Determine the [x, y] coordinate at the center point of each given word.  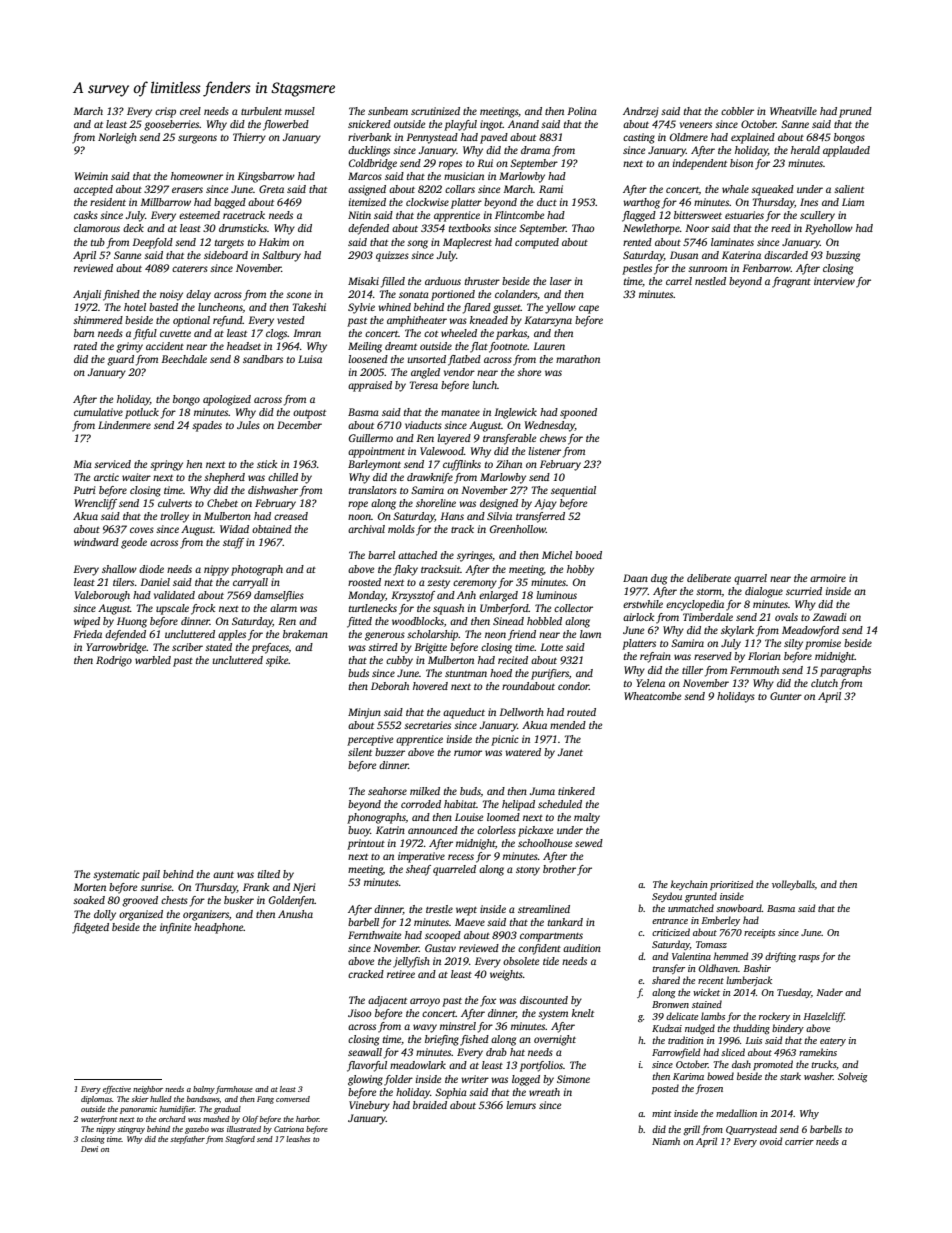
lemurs [521, 1105]
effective [117, 1090]
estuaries [744, 215]
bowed [720, 1076]
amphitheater [417, 321]
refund [228, 321]
